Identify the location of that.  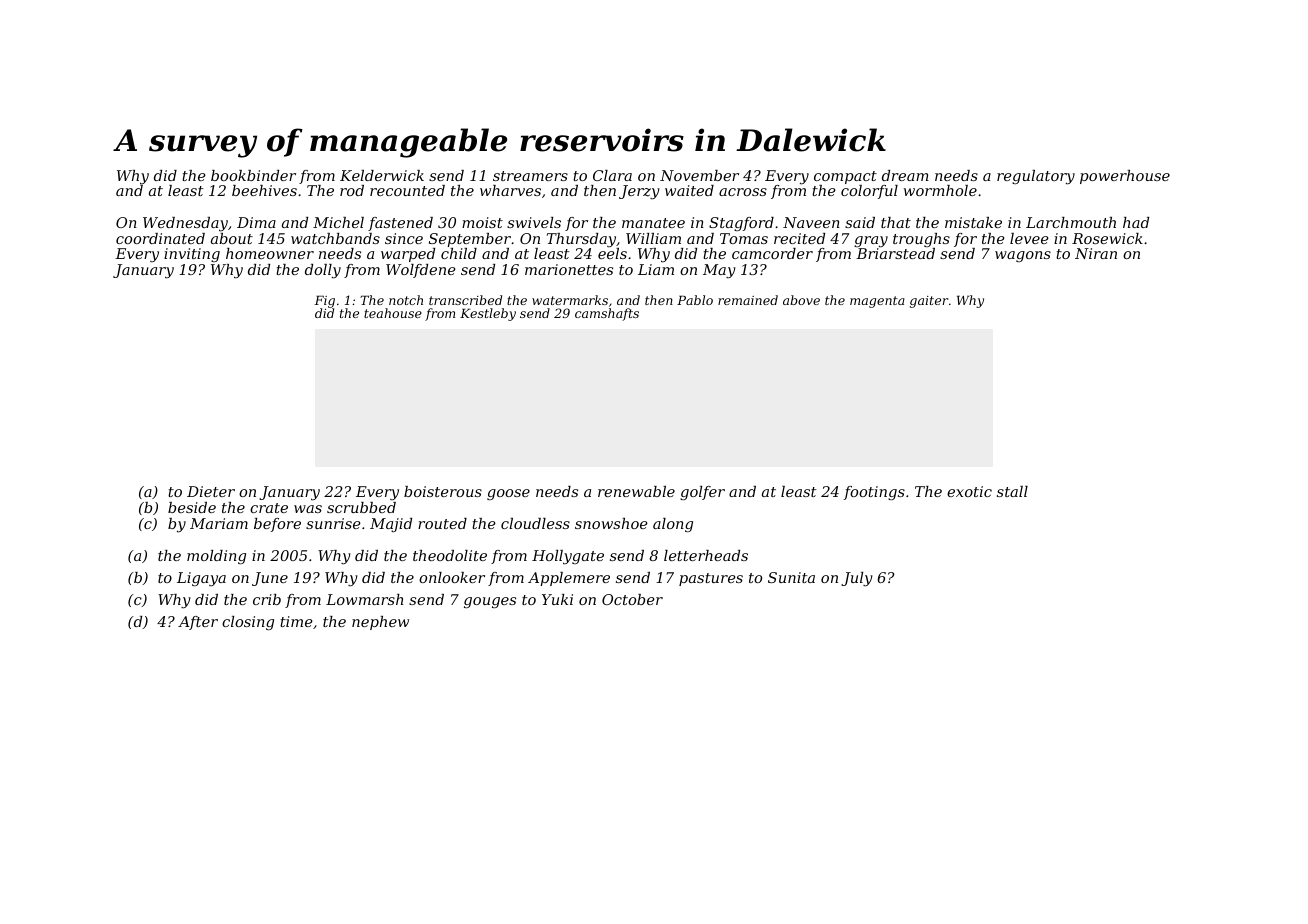
(896, 222).
